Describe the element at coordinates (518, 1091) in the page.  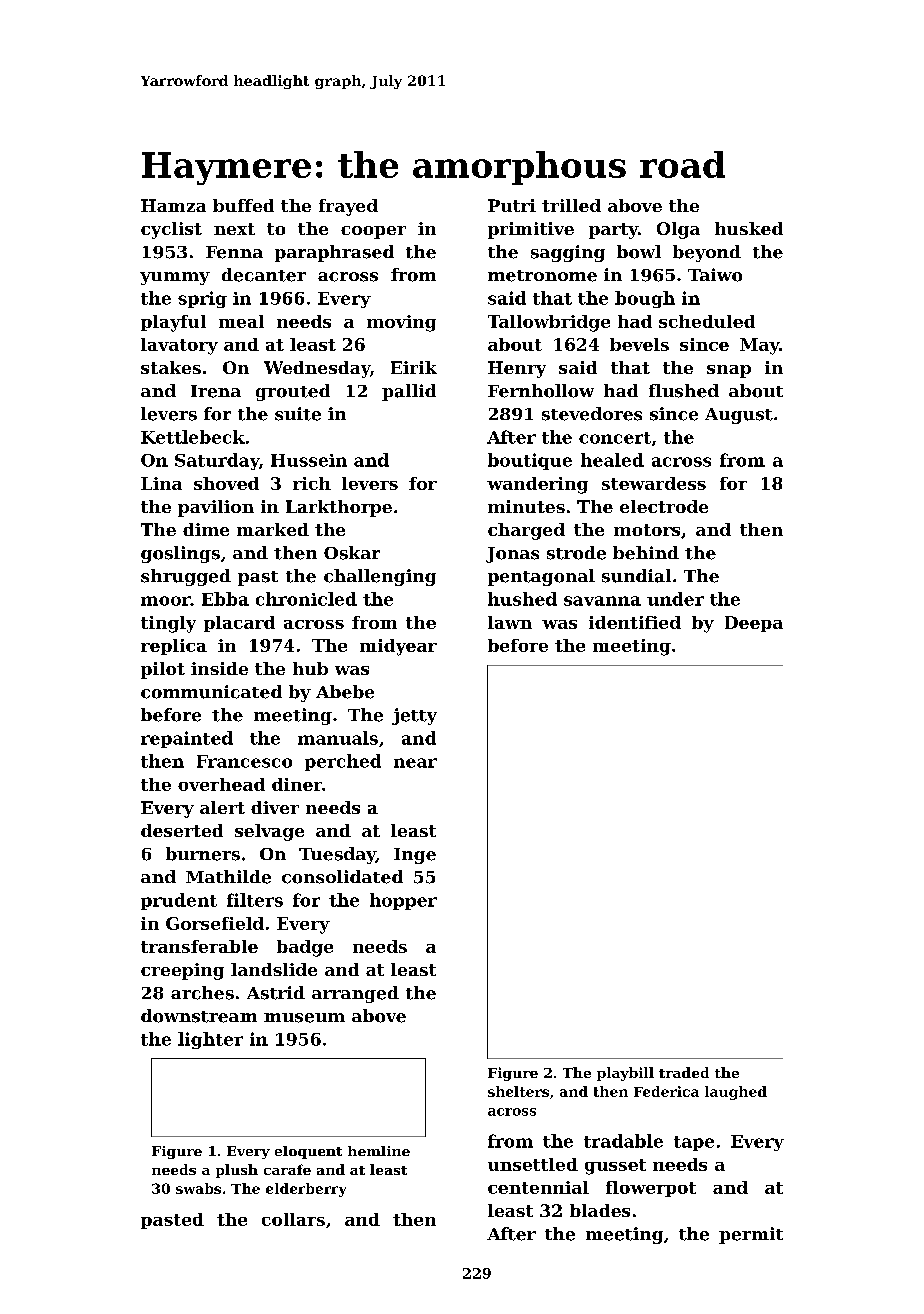
I see `shelters` at that location.
